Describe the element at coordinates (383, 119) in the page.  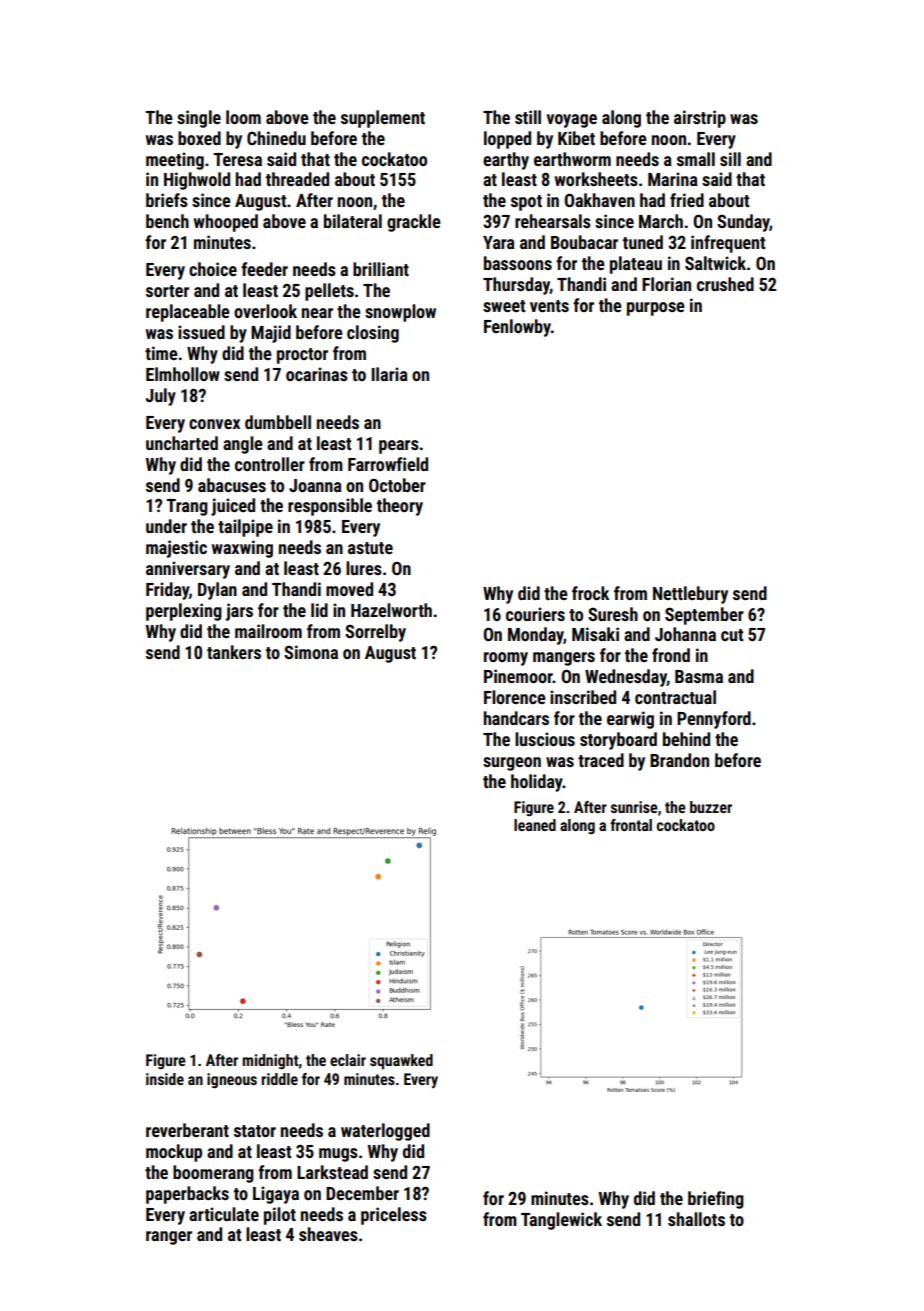
I see `supplement` at that location.
